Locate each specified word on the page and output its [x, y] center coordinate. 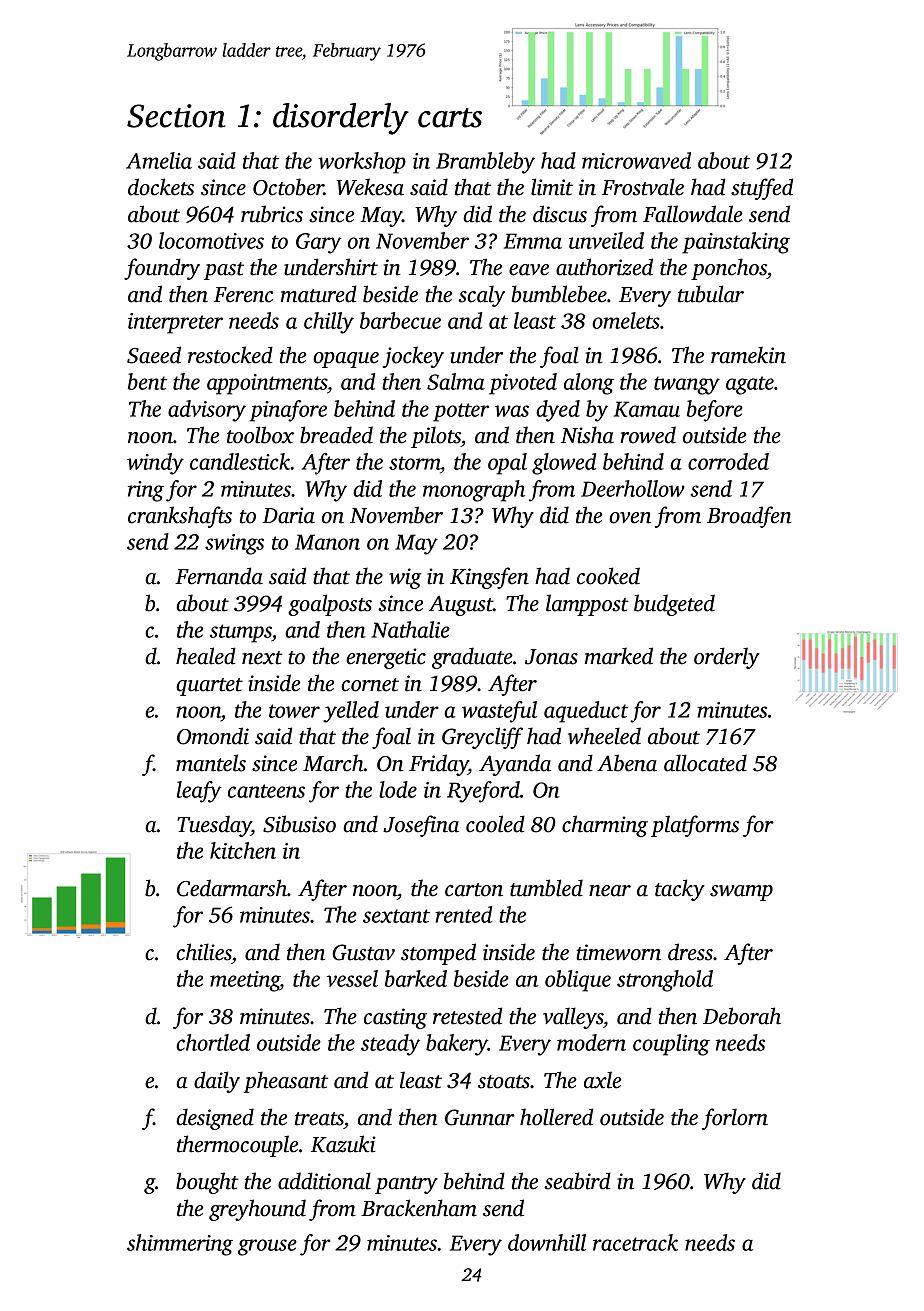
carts [450, 118]
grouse [267, 1247]
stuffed [762, 189]
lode [398, 789]
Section [176, 116]
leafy [199, 792]
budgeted [674, 605]
